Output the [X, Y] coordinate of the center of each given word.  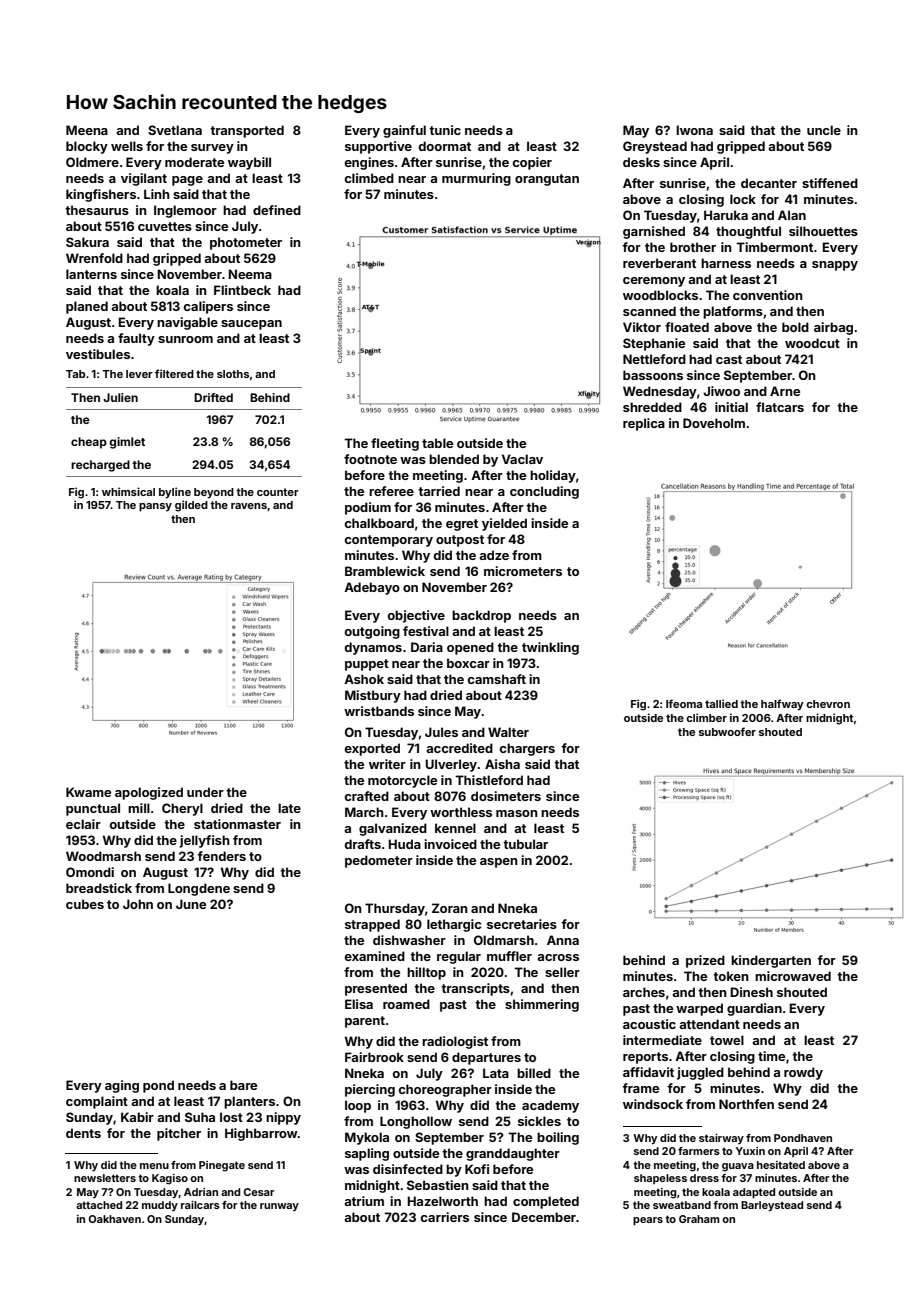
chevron [828, 704]
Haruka [726, 215]
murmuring [476, 179]
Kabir [137, 1117]
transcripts [475, 989]
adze [494, 555]
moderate [194, 162]
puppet [367, 665]
